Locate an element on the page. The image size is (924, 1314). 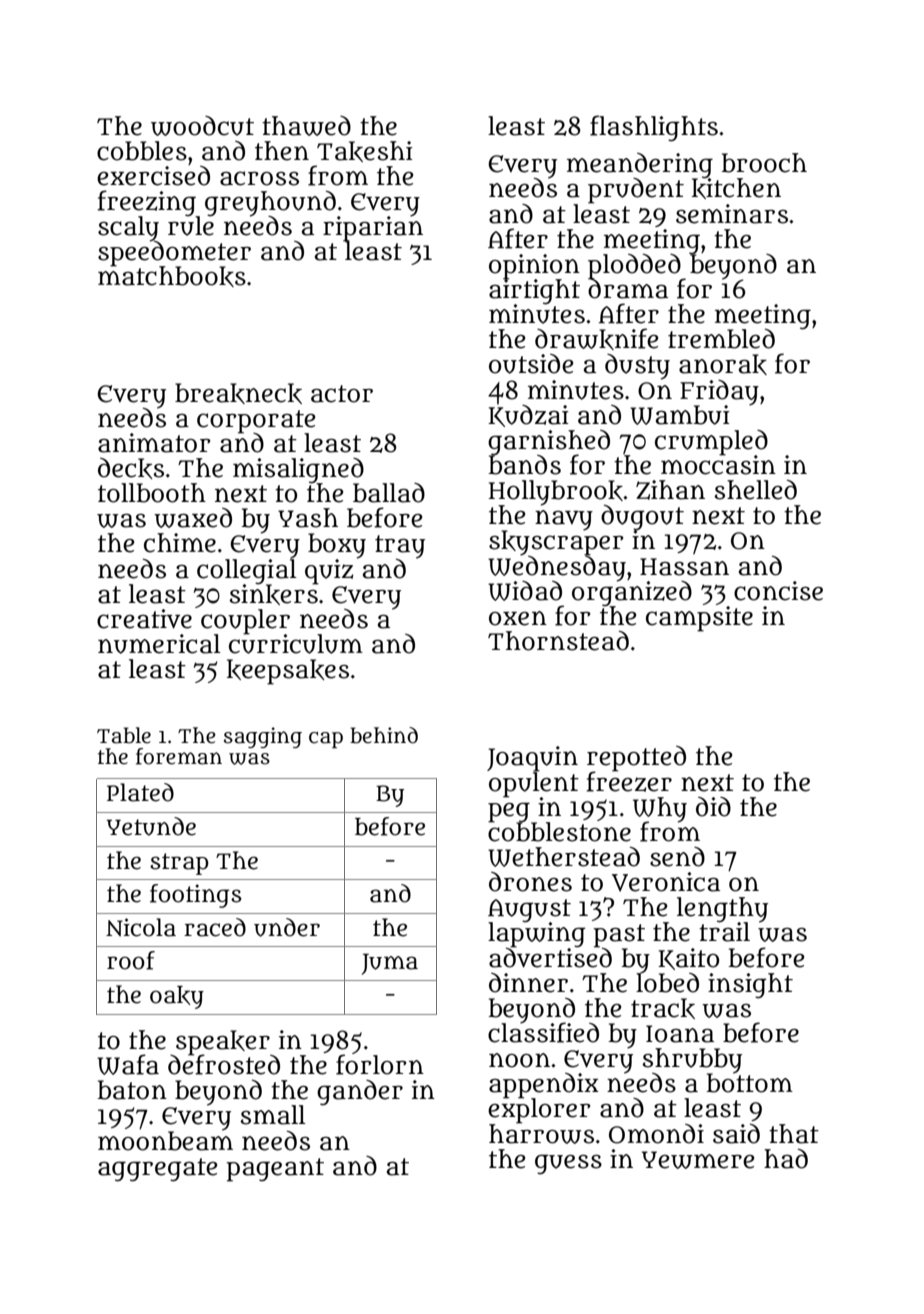
skyscraper is located at coordinates (556, 543).
